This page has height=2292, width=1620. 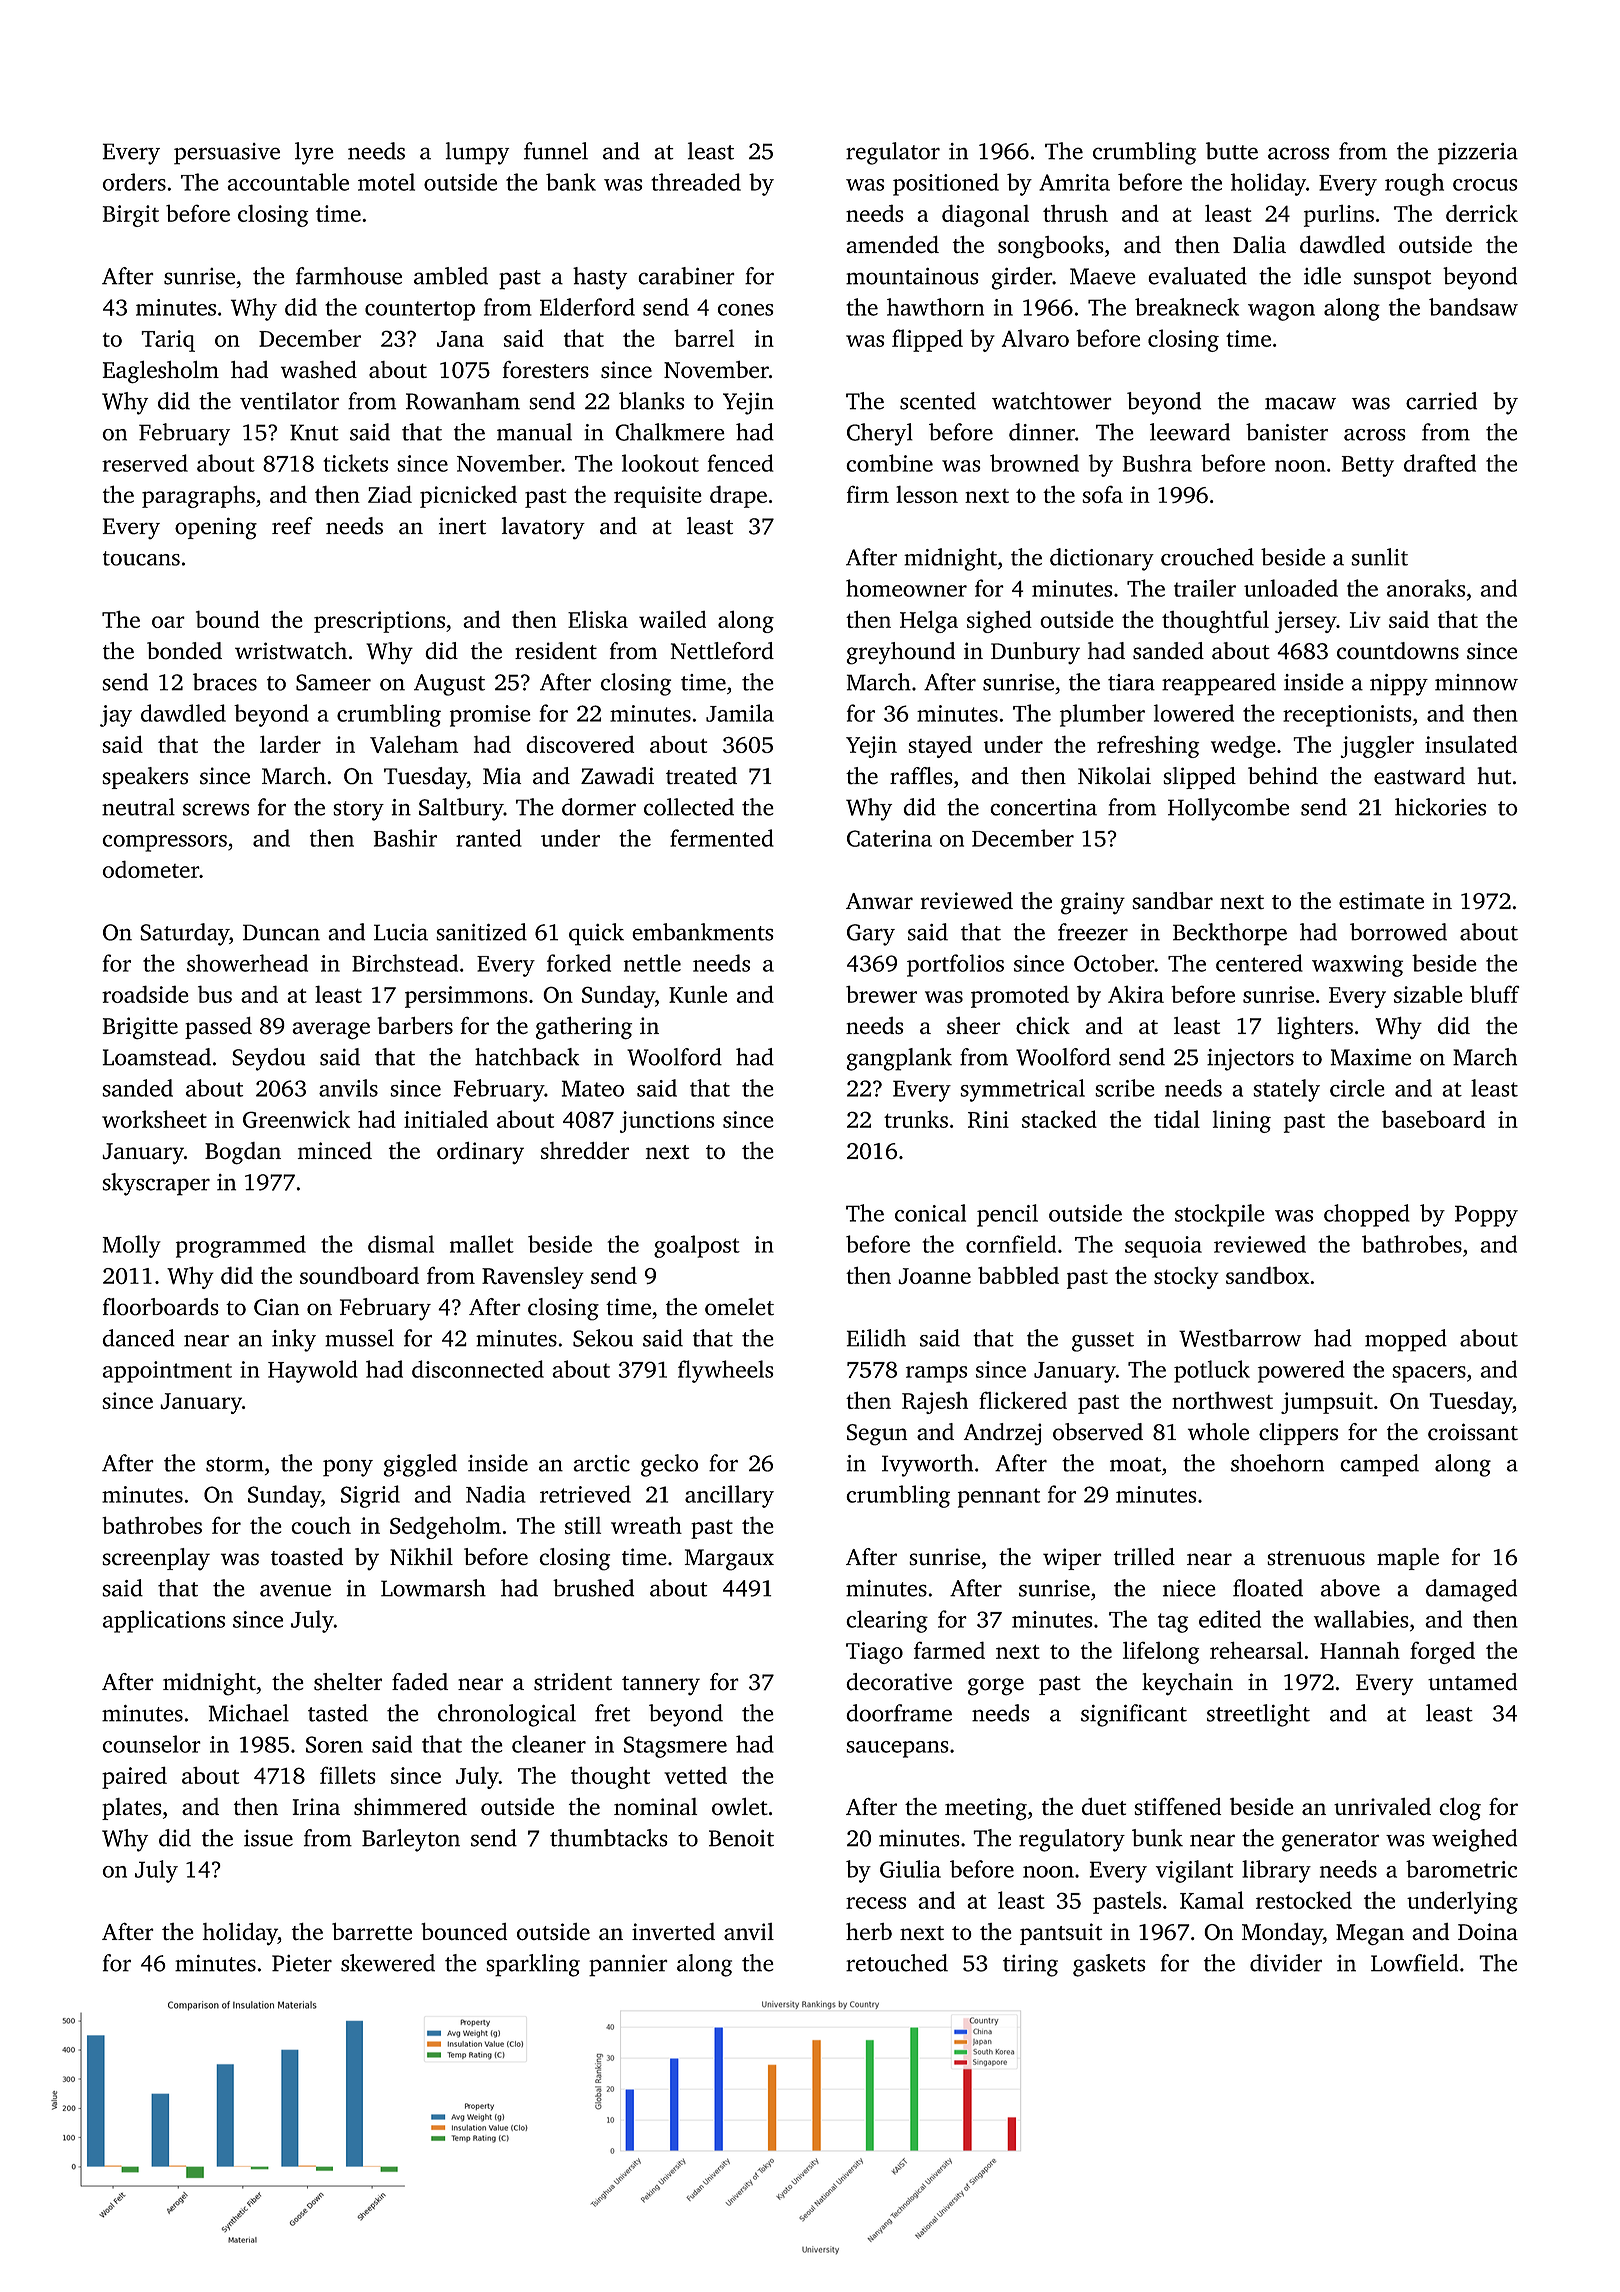 I want to click on threaded, so click(x=696, y=182).
